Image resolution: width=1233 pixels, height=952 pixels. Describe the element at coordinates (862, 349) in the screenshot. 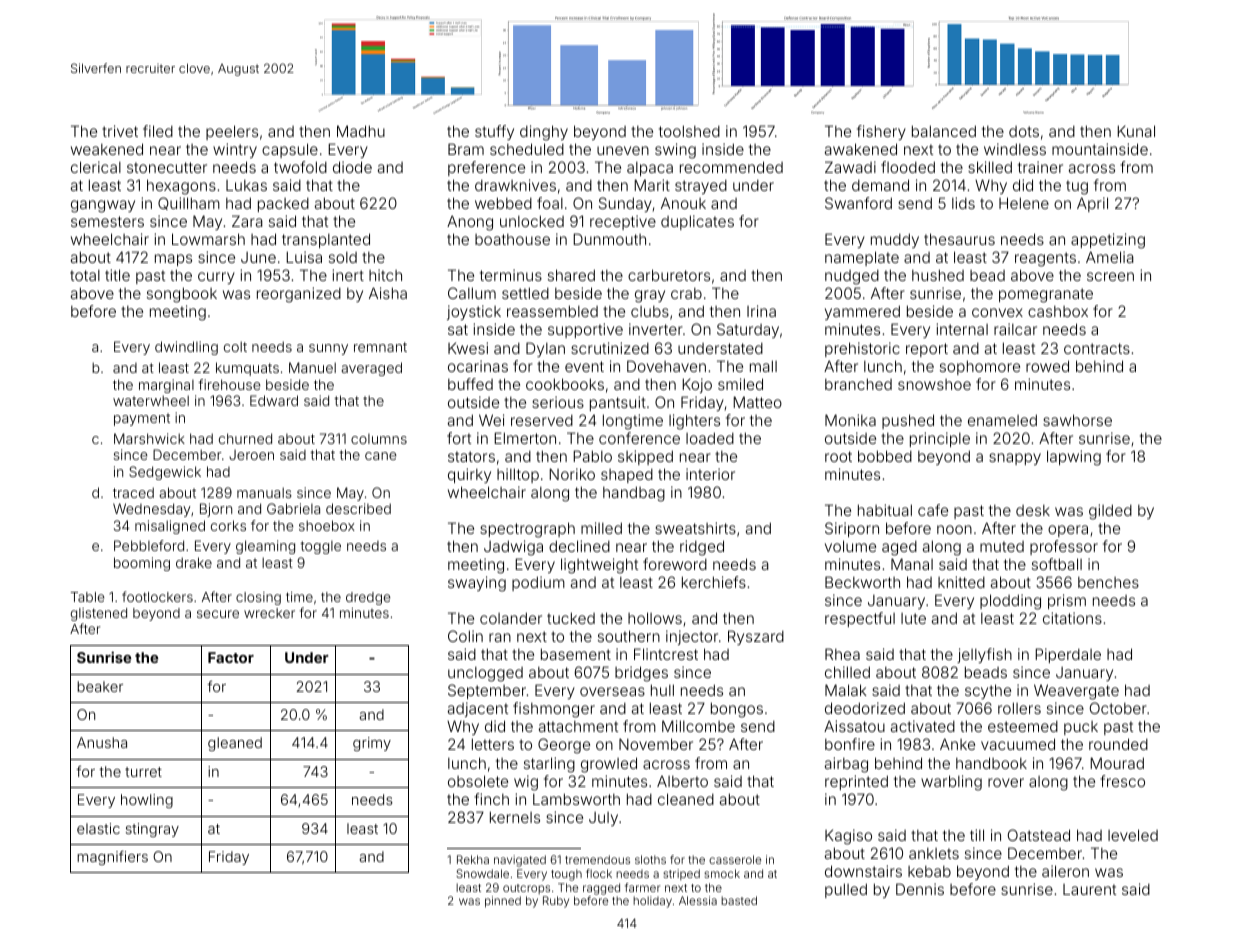

I see `prehistoric` at that location.
